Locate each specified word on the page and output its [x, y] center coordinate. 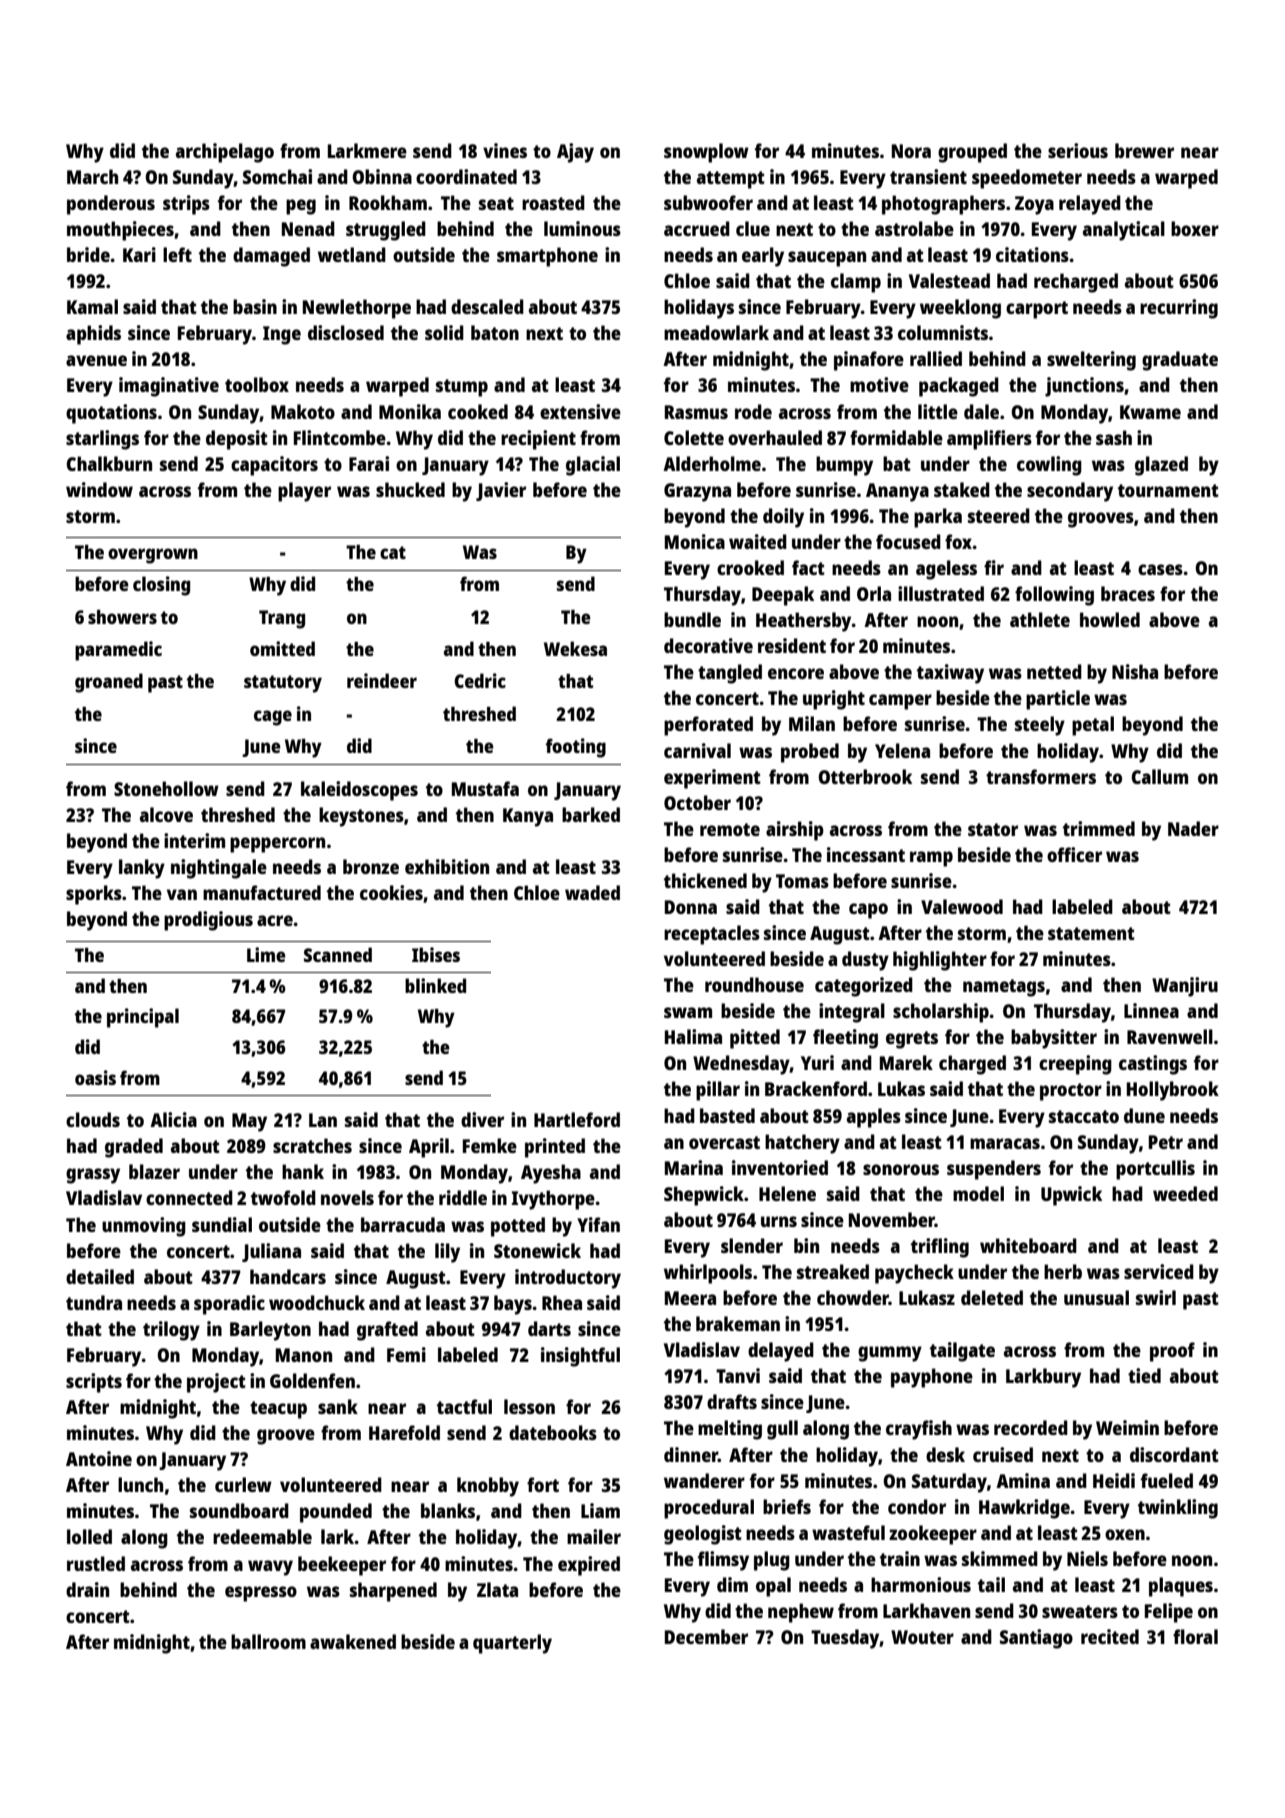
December [706, 1636]
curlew [243, 1484]
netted [1054, 671]
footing [576, 748]
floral [1195, 1636]
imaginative [169, 387]
